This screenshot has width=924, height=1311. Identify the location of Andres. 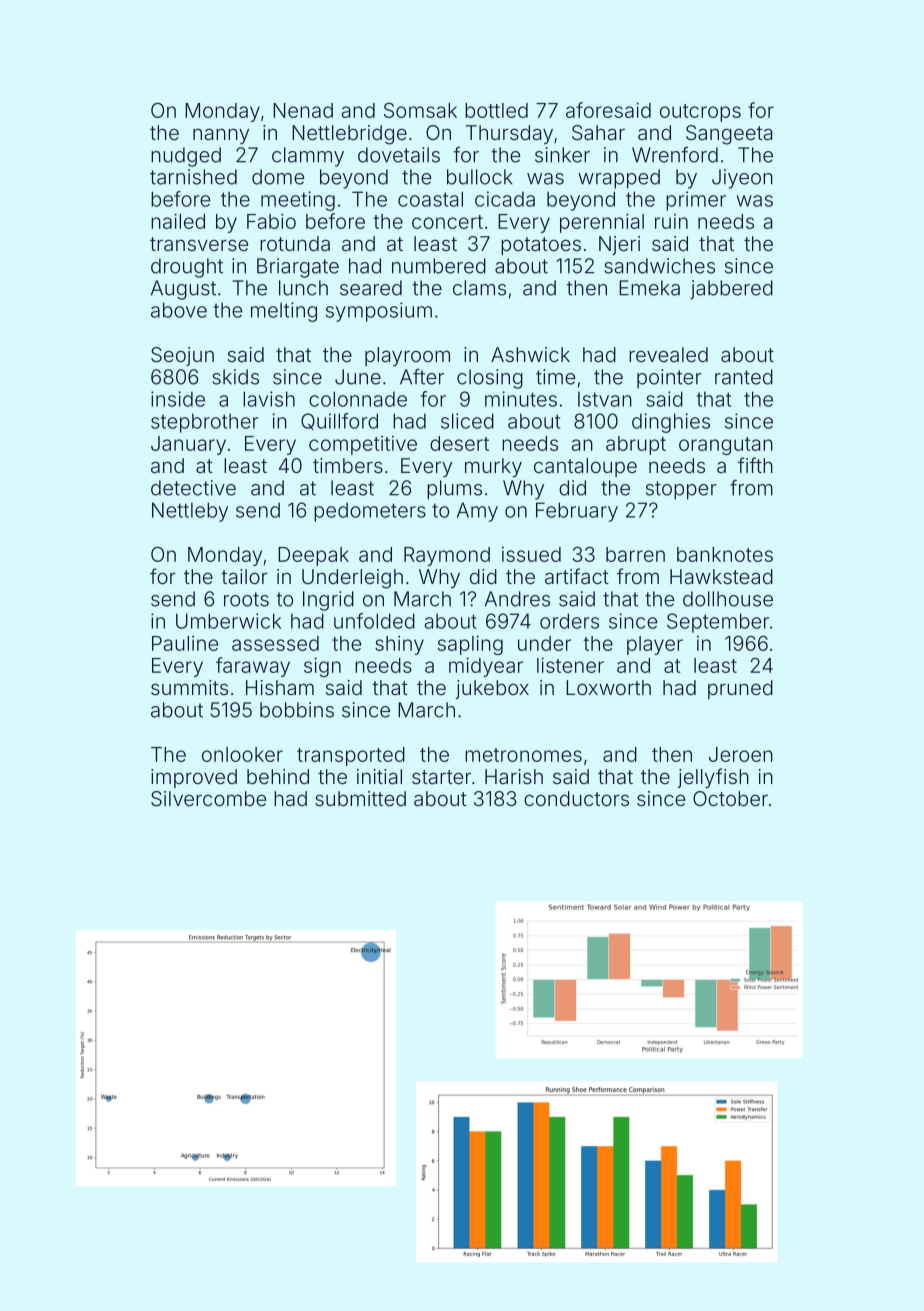
(517, 599).
